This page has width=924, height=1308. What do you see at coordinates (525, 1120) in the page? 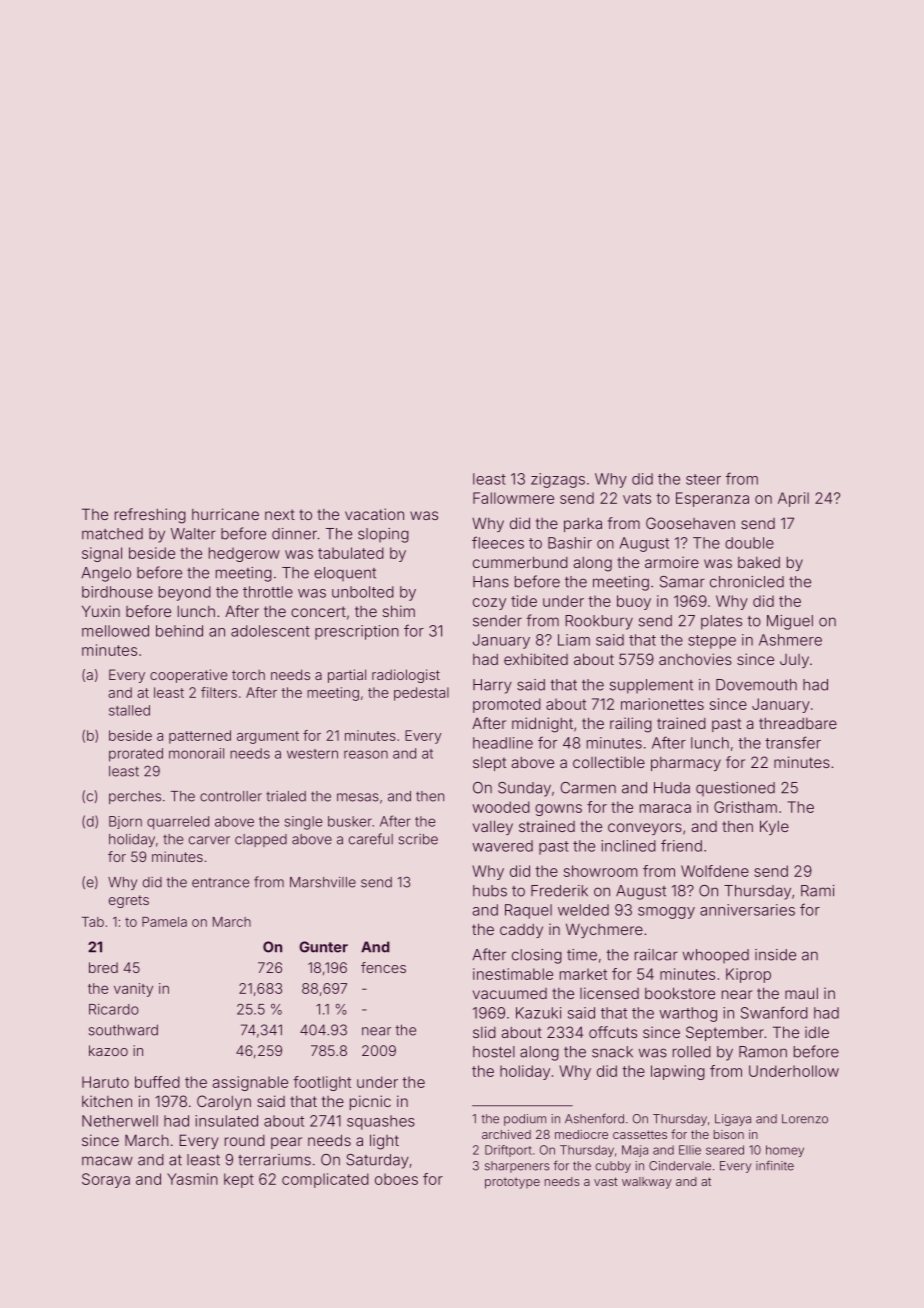
I see `podium` at bounding box center [525, 1120].
